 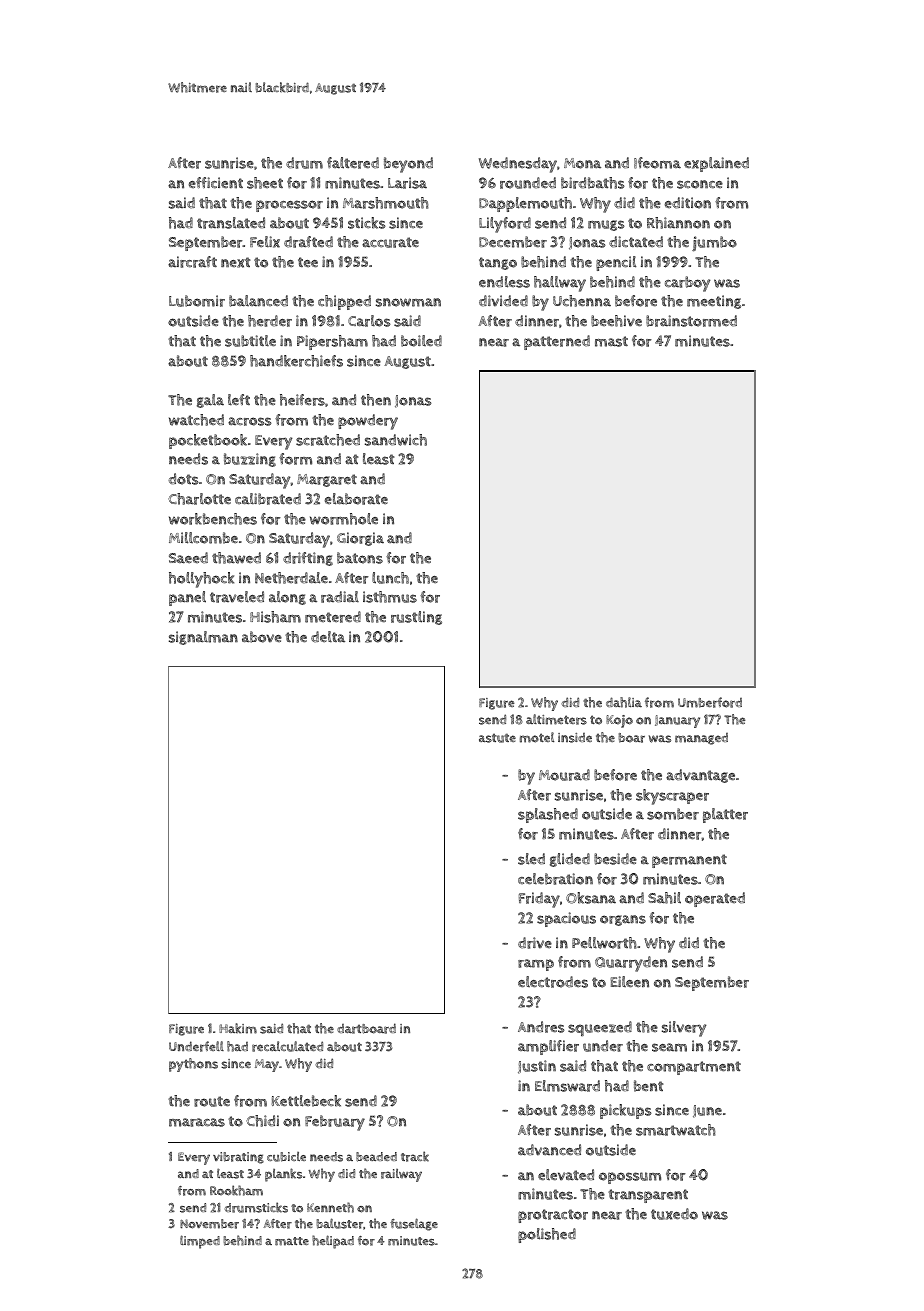 What do you see at coordinates (716, 164) in the document?
I see `explained` at bounding box center [716, 164].
